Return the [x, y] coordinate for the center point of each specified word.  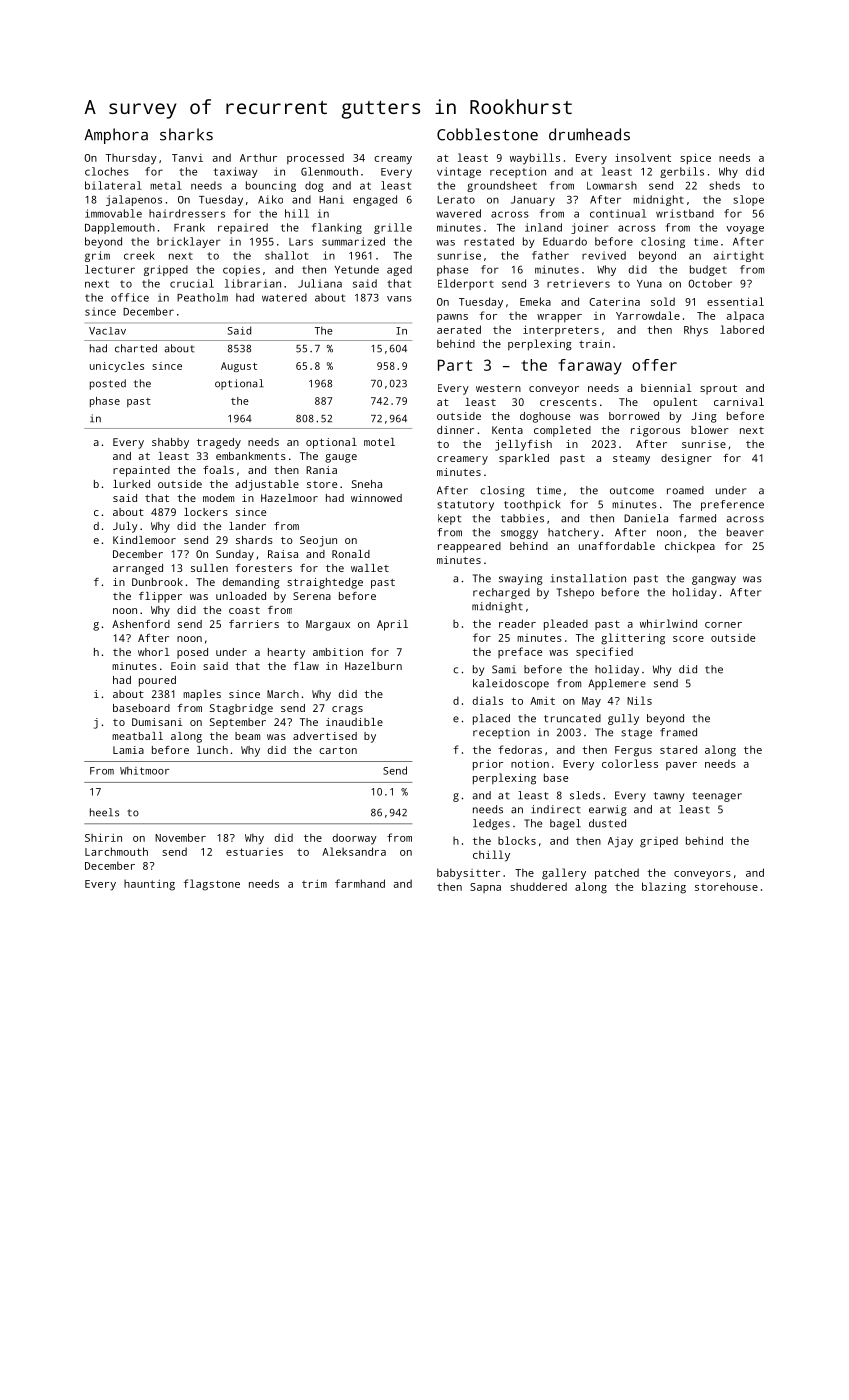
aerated [459, 329]
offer [654, 365]
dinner [455, 430]
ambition [338, 652]
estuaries [254, 852]
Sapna [485, 888]
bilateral [113, 185]
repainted [141, 471]
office [130, 297]
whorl [153, 652]
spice [695, 159]
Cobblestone [487, 134]
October [710, 283]
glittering [633, 639]
